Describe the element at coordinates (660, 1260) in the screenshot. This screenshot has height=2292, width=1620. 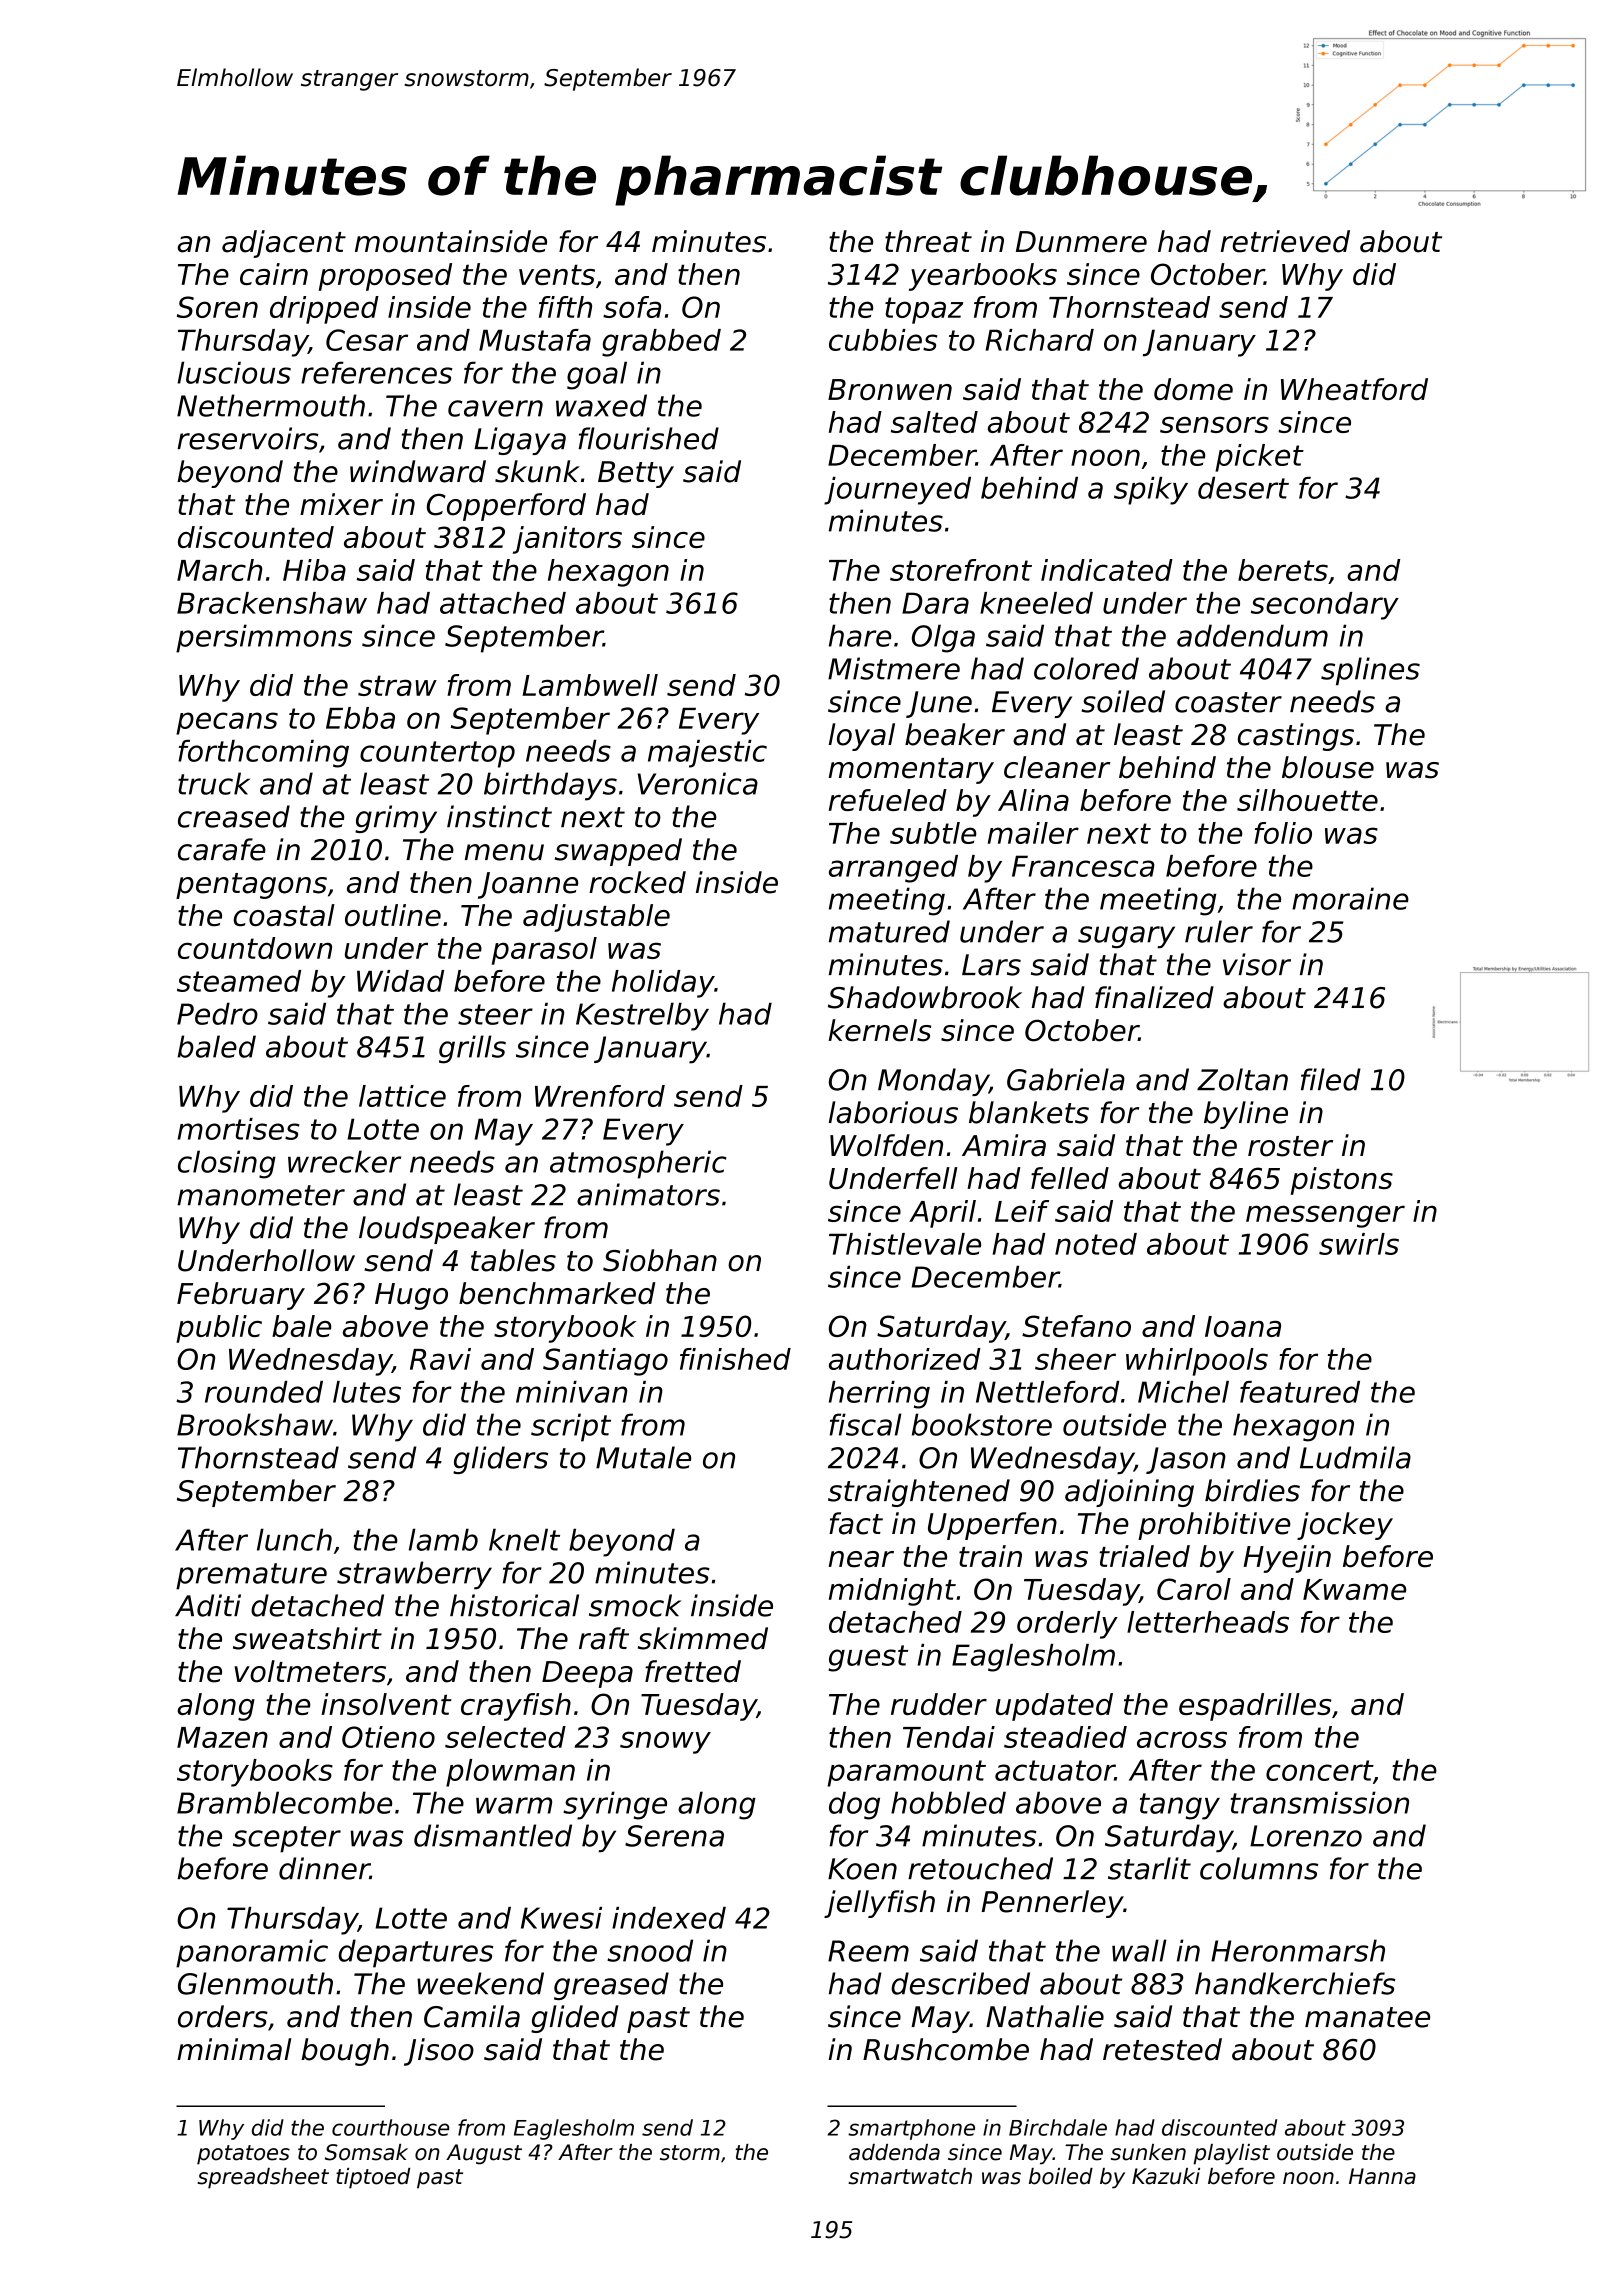
I see `Siobhan` at that location.
